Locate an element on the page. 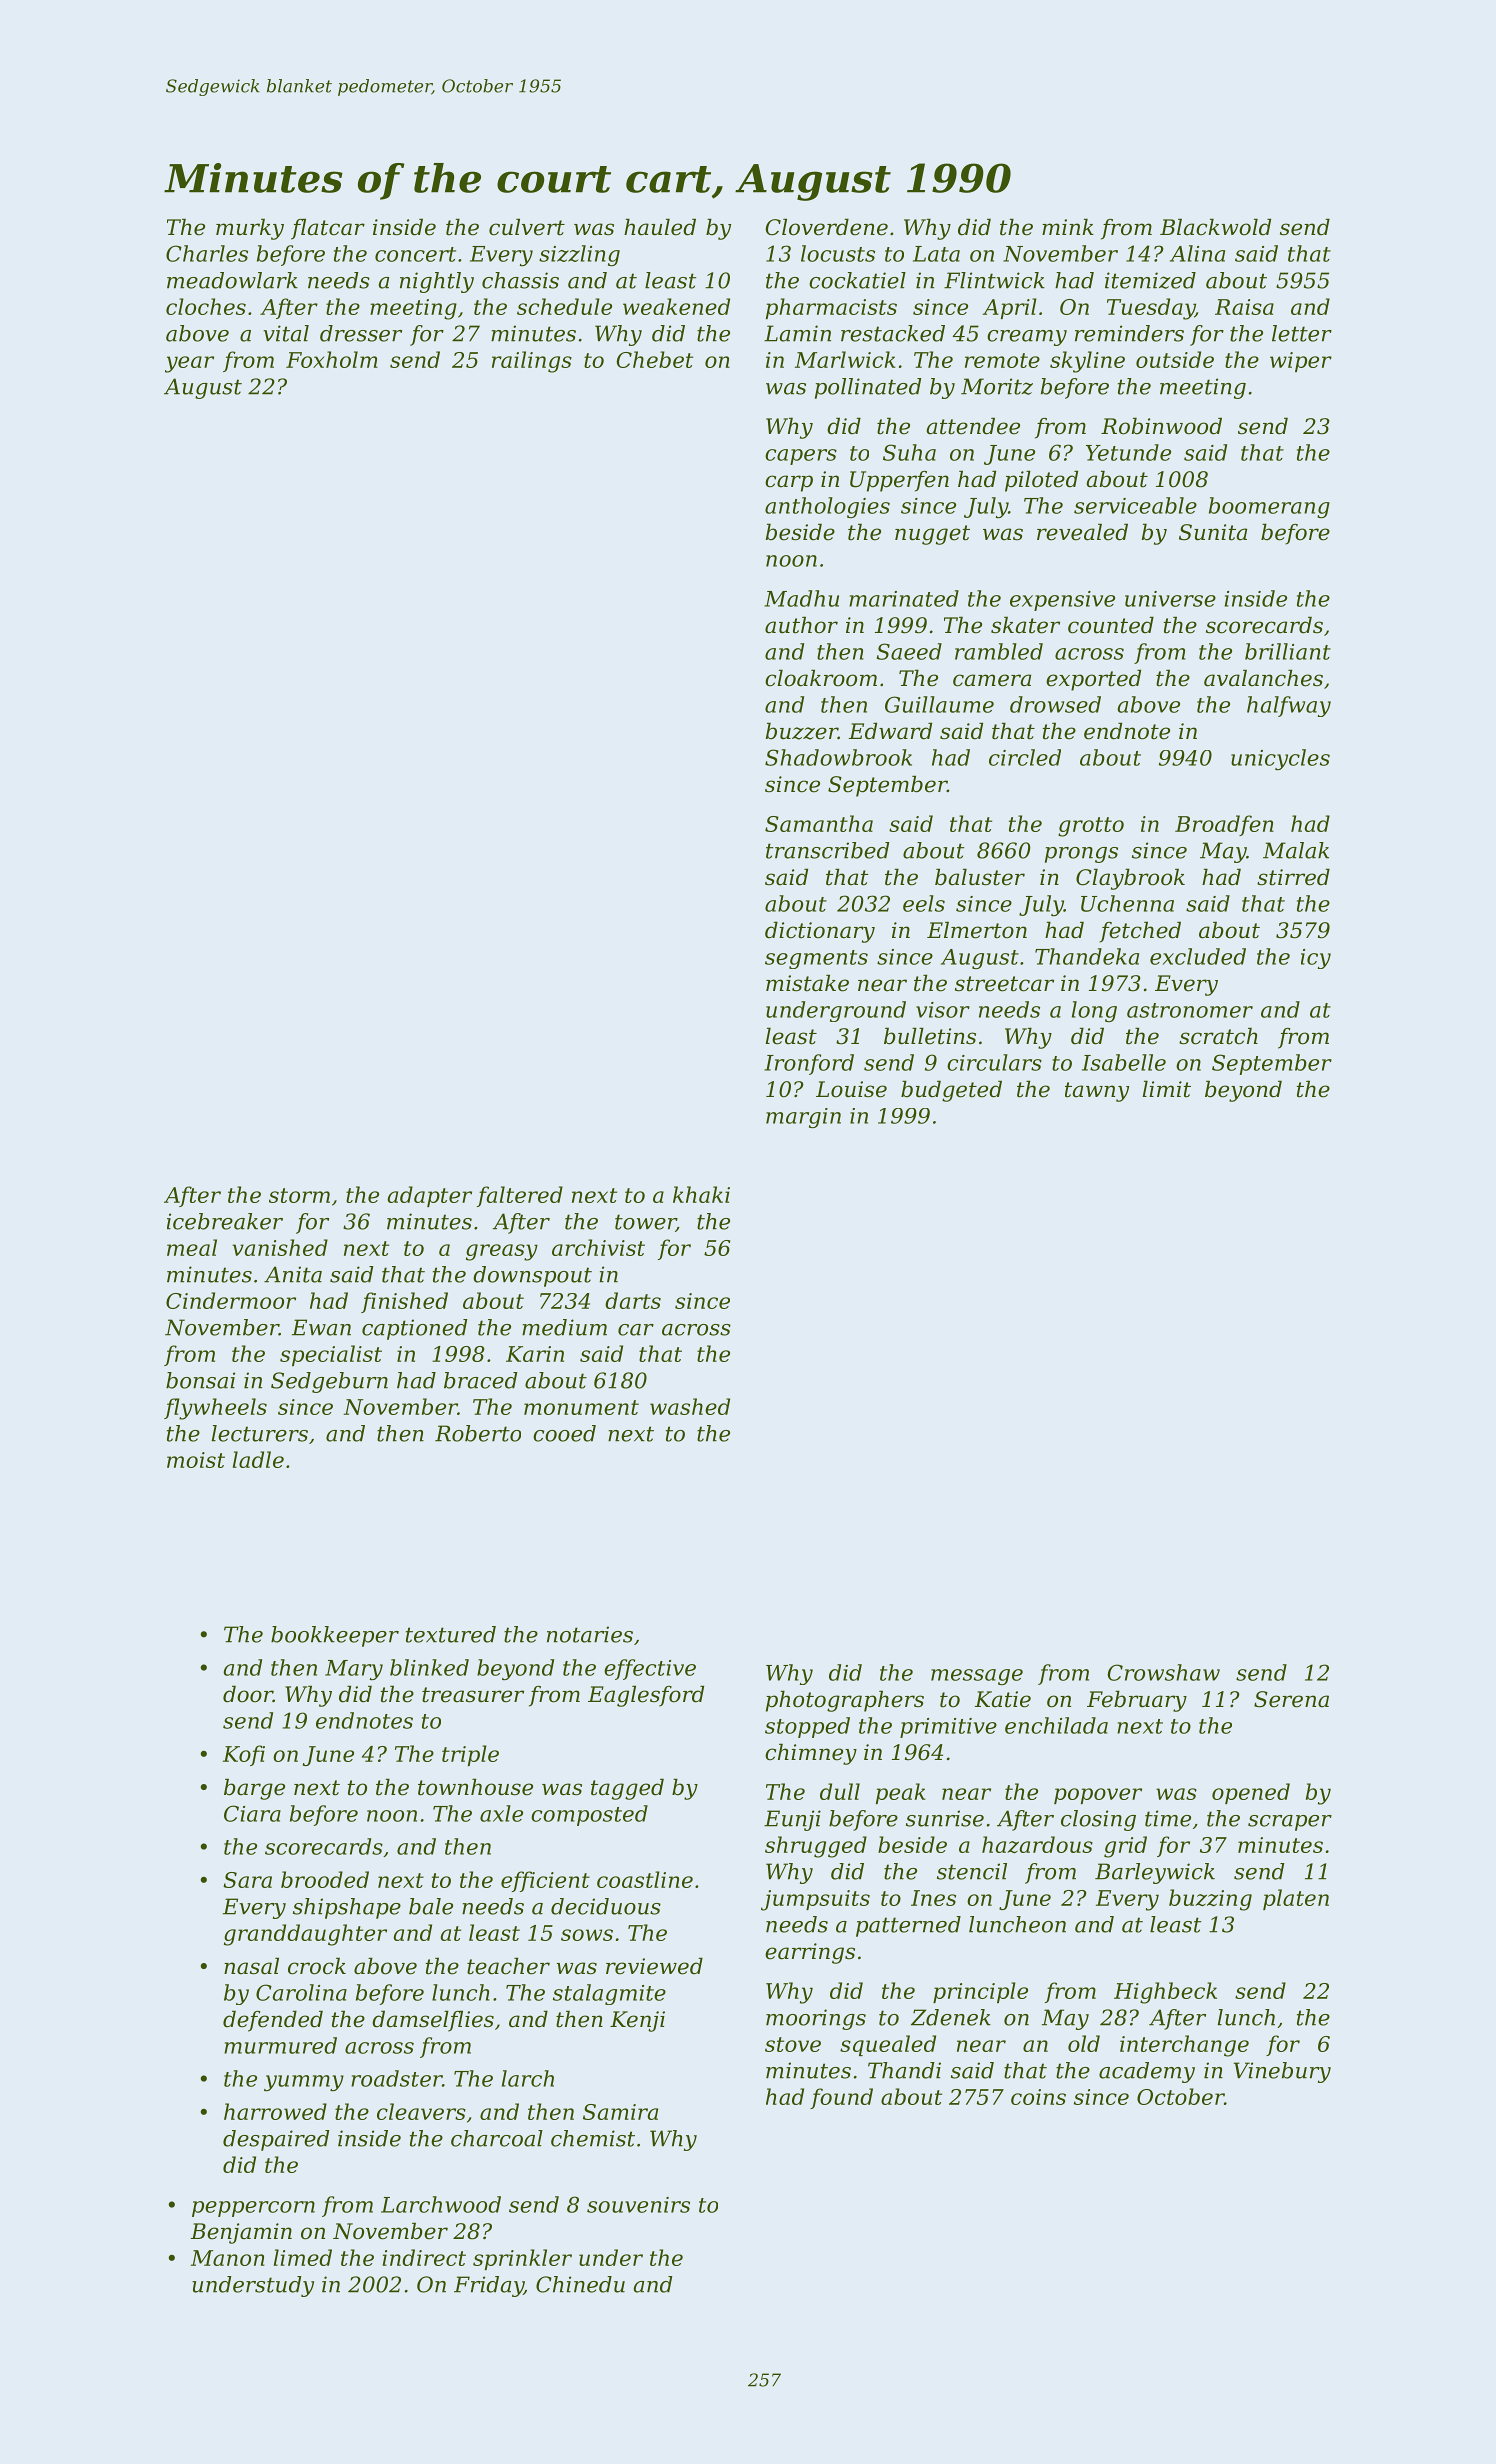 This image has width=1496, height=2464. Vinebury is located at coordinates (1282, 2072).
